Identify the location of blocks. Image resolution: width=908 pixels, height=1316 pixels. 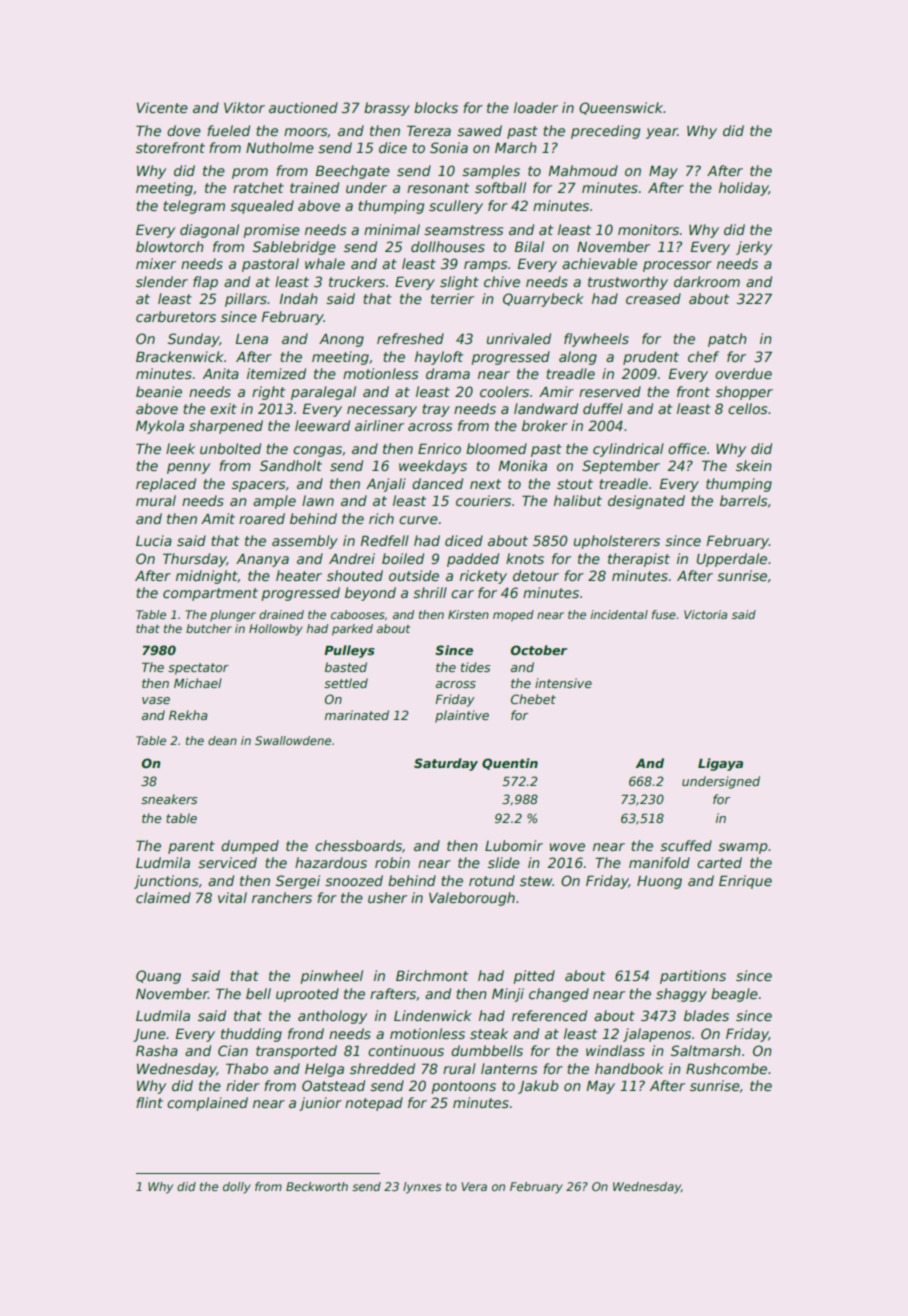
(436, 107).
